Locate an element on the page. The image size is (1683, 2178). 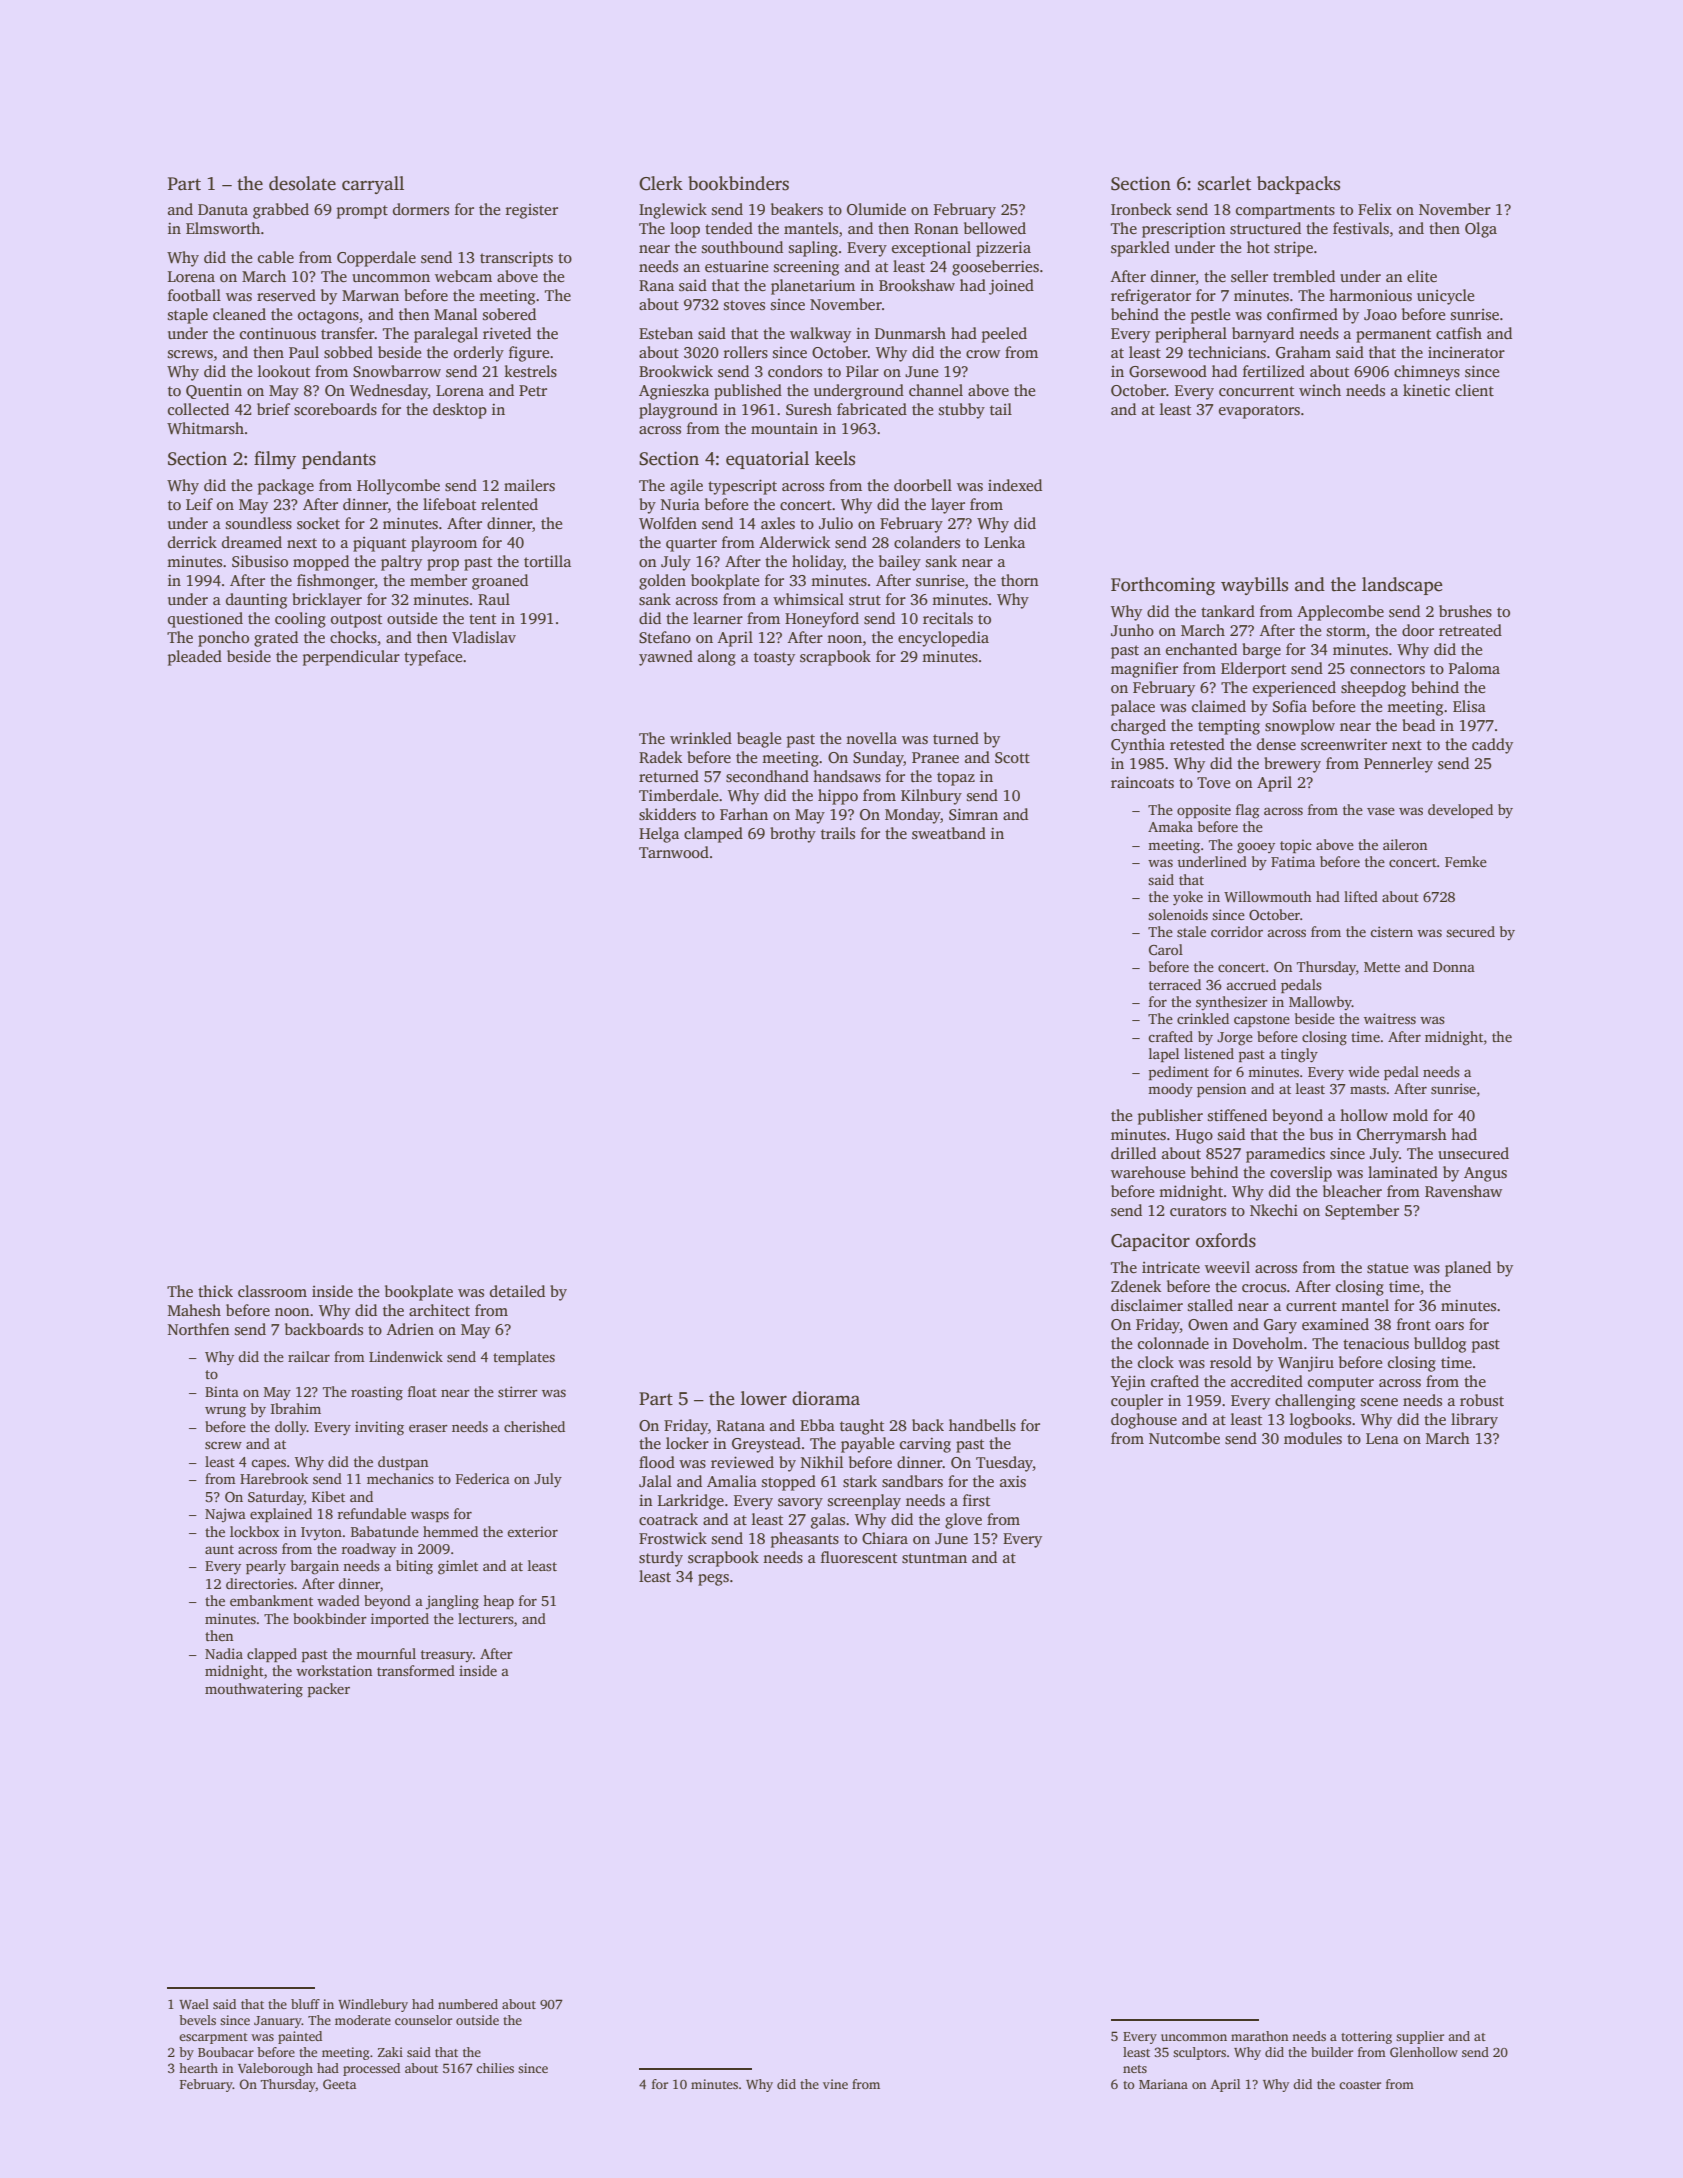
vine is located at coordinates (835, 2084).
